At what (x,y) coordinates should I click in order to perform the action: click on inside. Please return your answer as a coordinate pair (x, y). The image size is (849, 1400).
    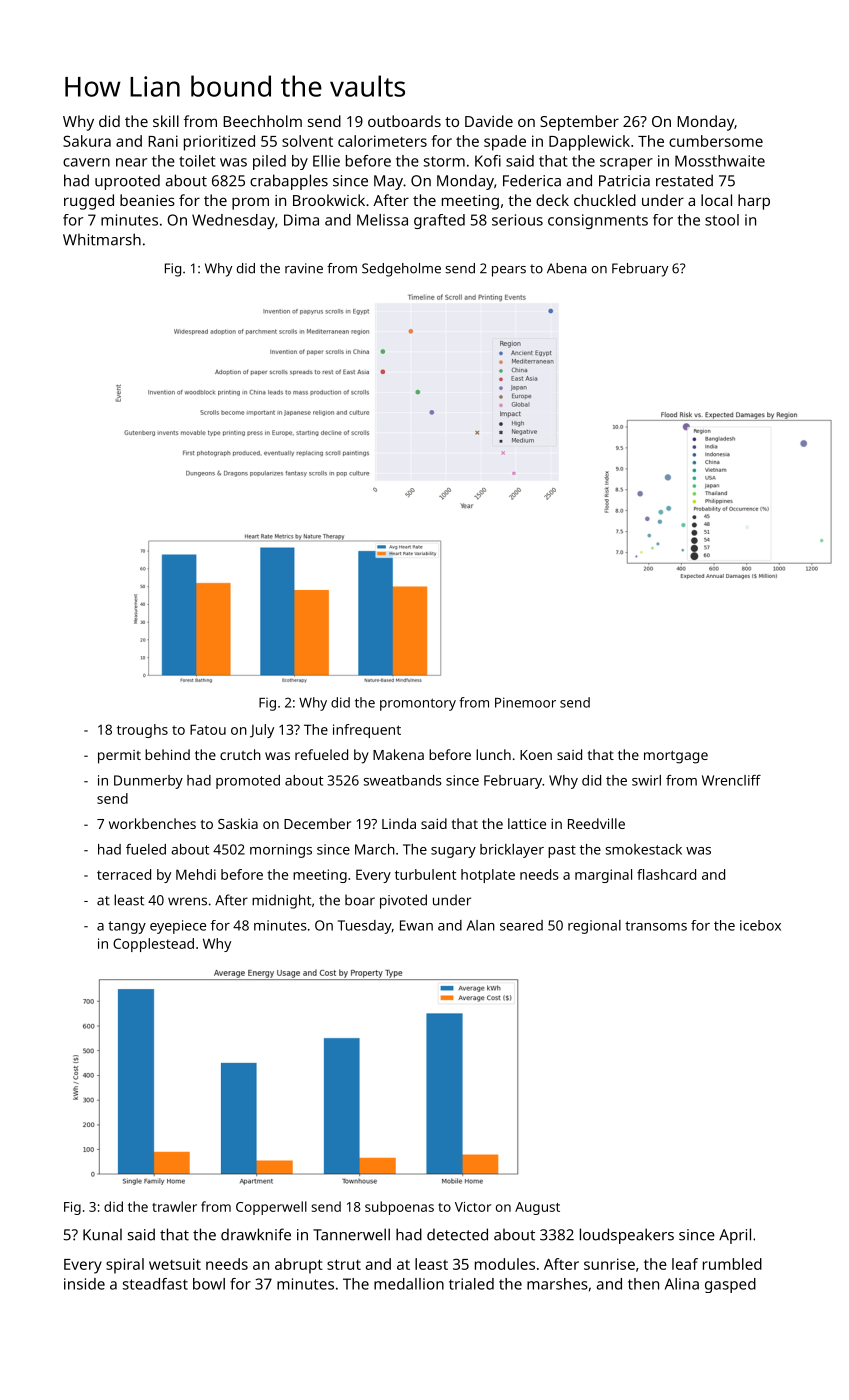
    Looking at the image, I should click on (84, 1284).
